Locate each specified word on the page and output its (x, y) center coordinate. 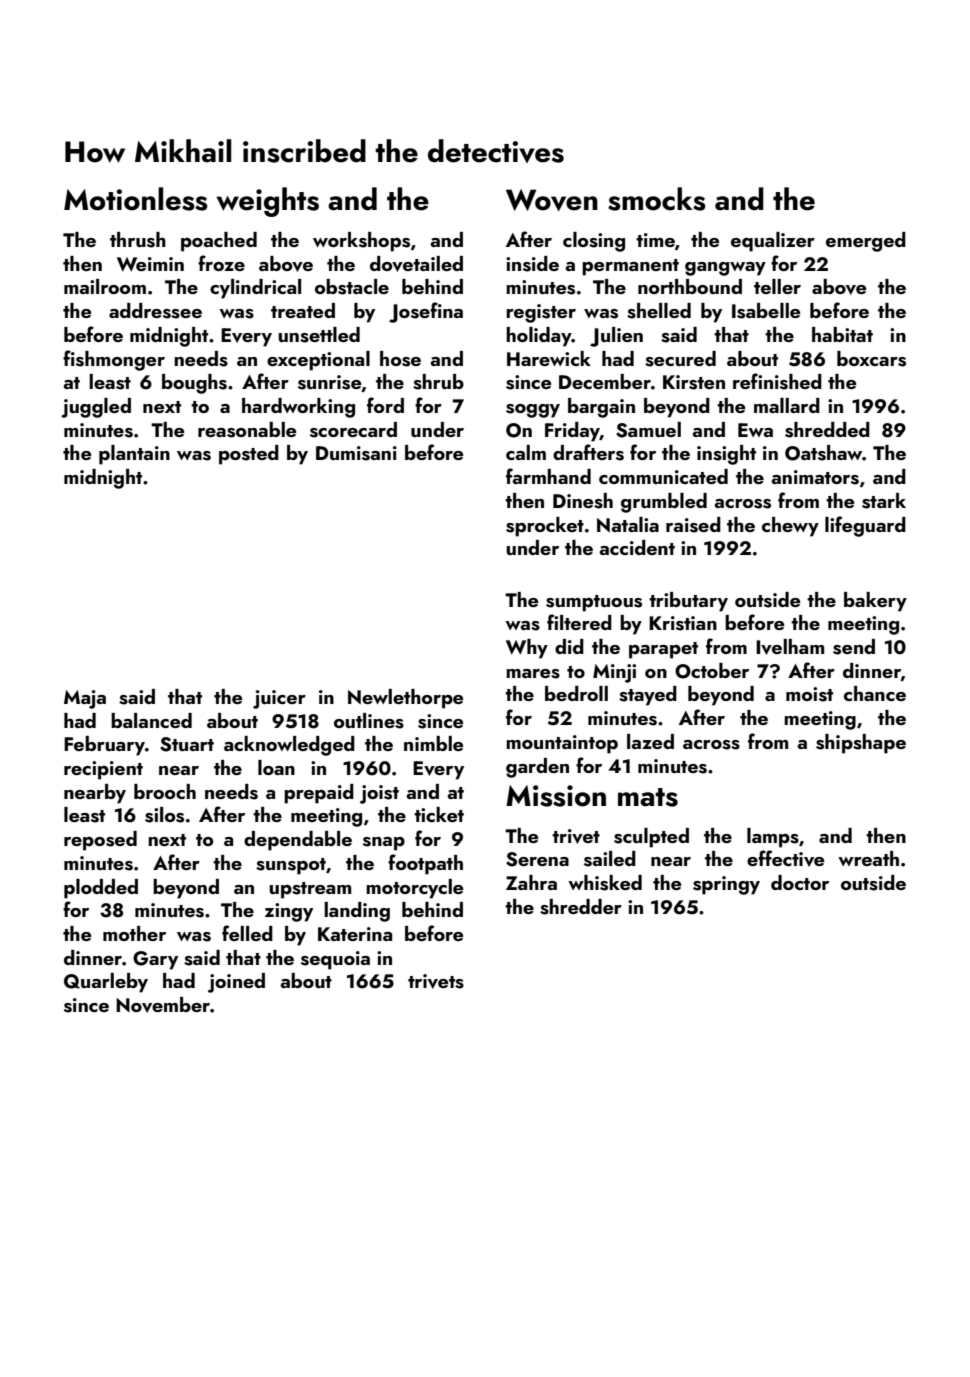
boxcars (871, 359)
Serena (537, 859)
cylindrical (255, 289)
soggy (533, 411)
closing (594, 242)
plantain (134, 455)
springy (726, 885)
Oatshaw (824, 453)
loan (276, 767)
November (163, 1005)
